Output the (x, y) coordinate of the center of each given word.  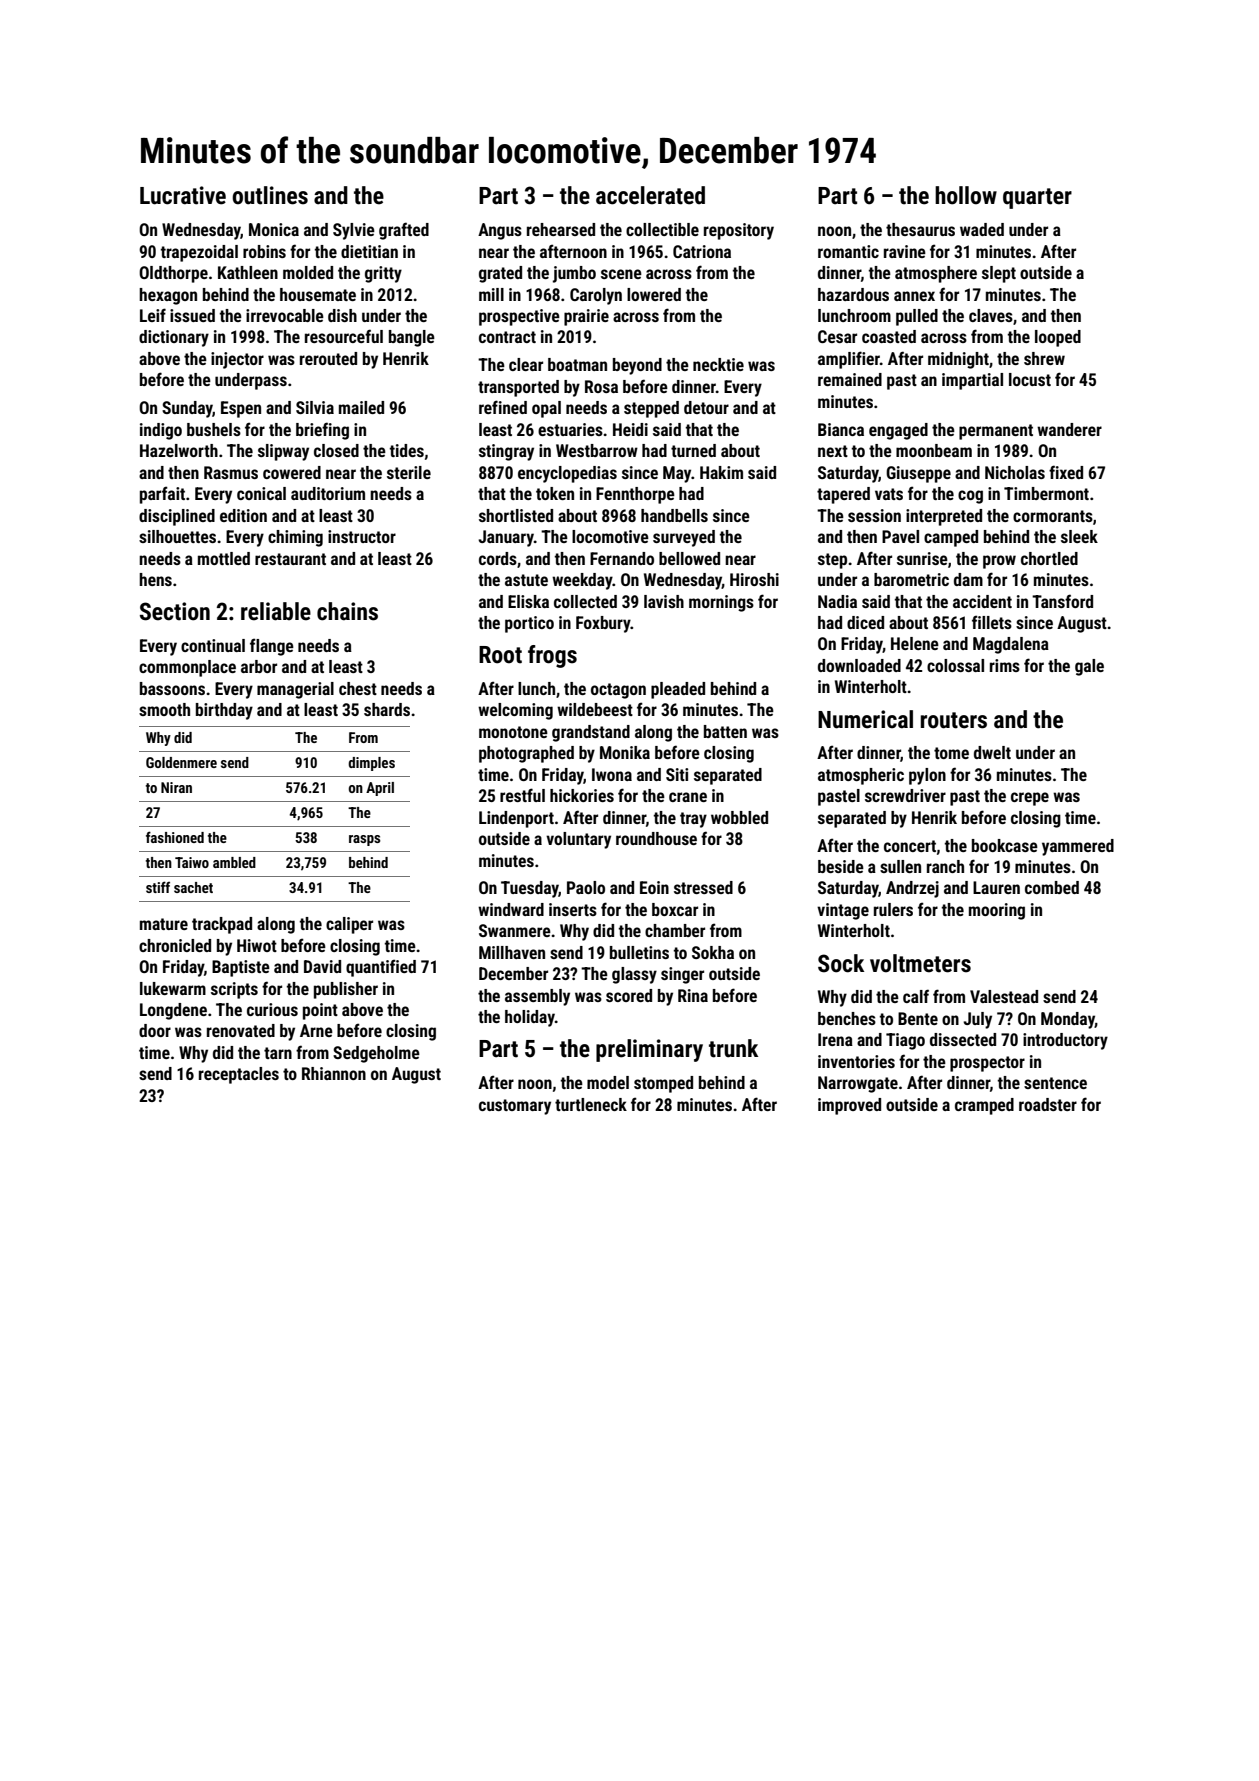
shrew (1044, 358)
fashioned (175, 837)
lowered (654, 294)
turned (693, 450)
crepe (1030, 799)
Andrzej (912, 889)
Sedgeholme (376, 1054)
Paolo (586, 887)
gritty (383, 274)
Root (500, 655)
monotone (513, 732)
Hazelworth (179, 450)
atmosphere (936, 274)
